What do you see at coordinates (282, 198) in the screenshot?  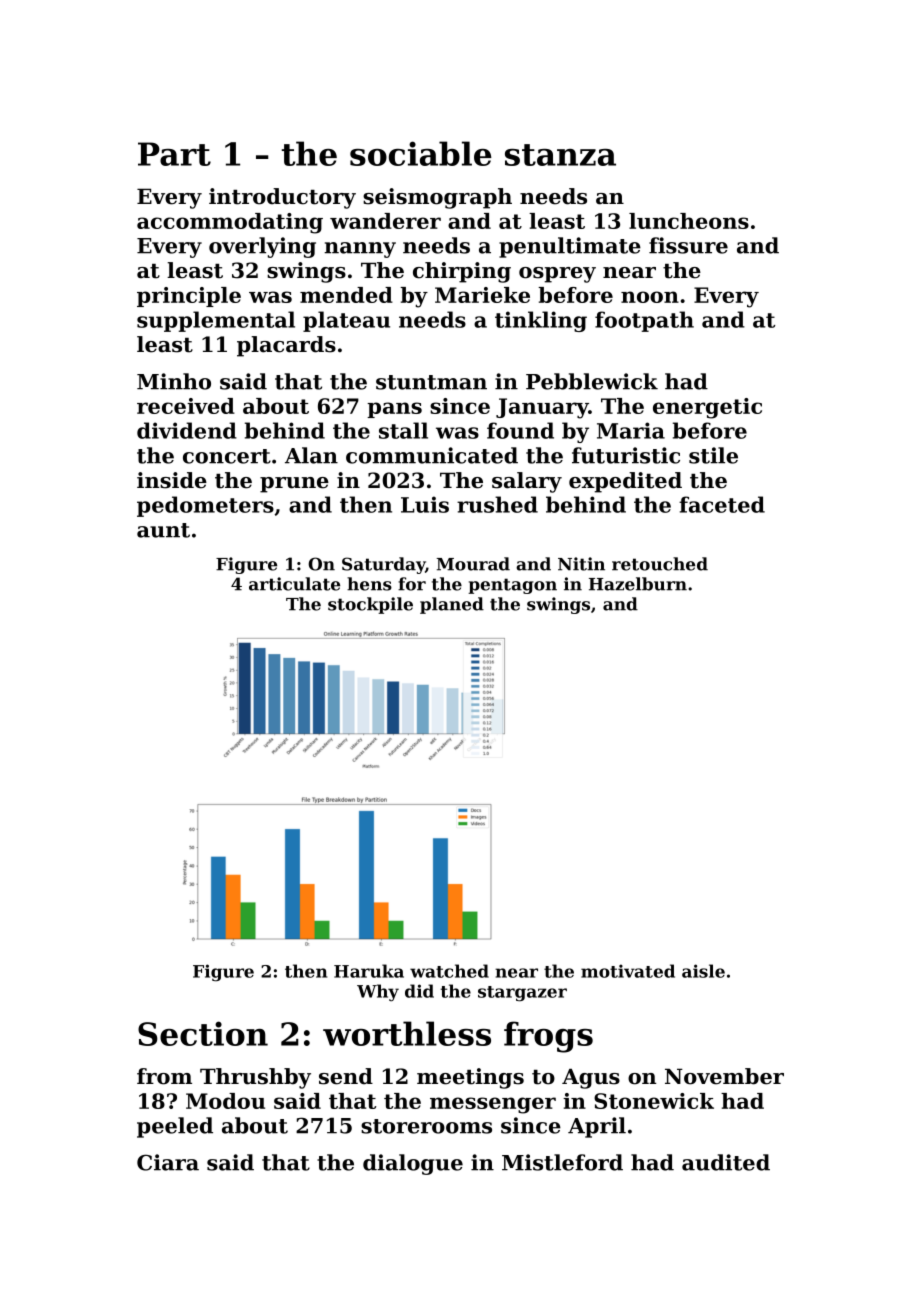 I see `introductory` at bounding box center [282, 198].
